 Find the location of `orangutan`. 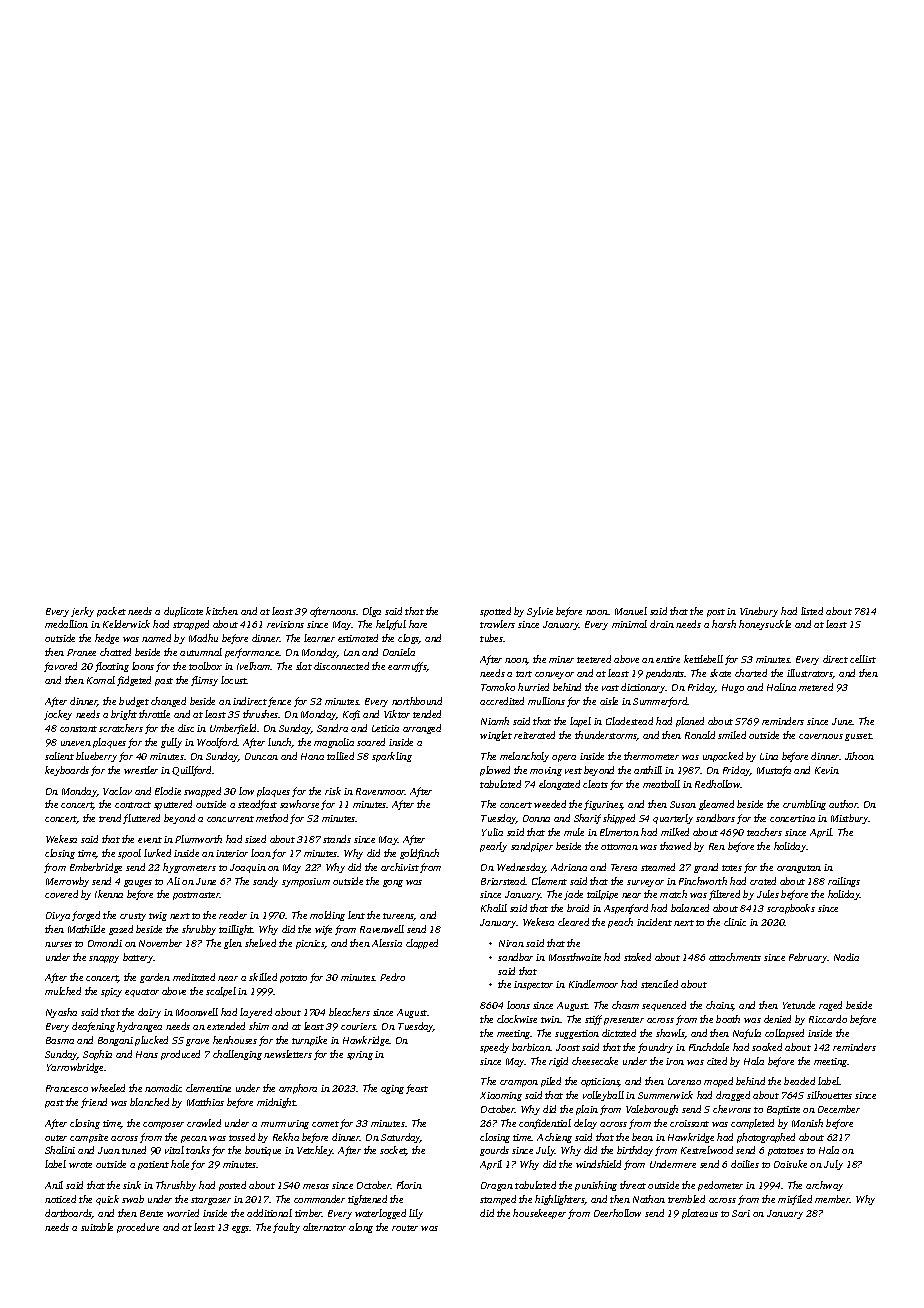

orangutan is located at coordinates (799, 869).
